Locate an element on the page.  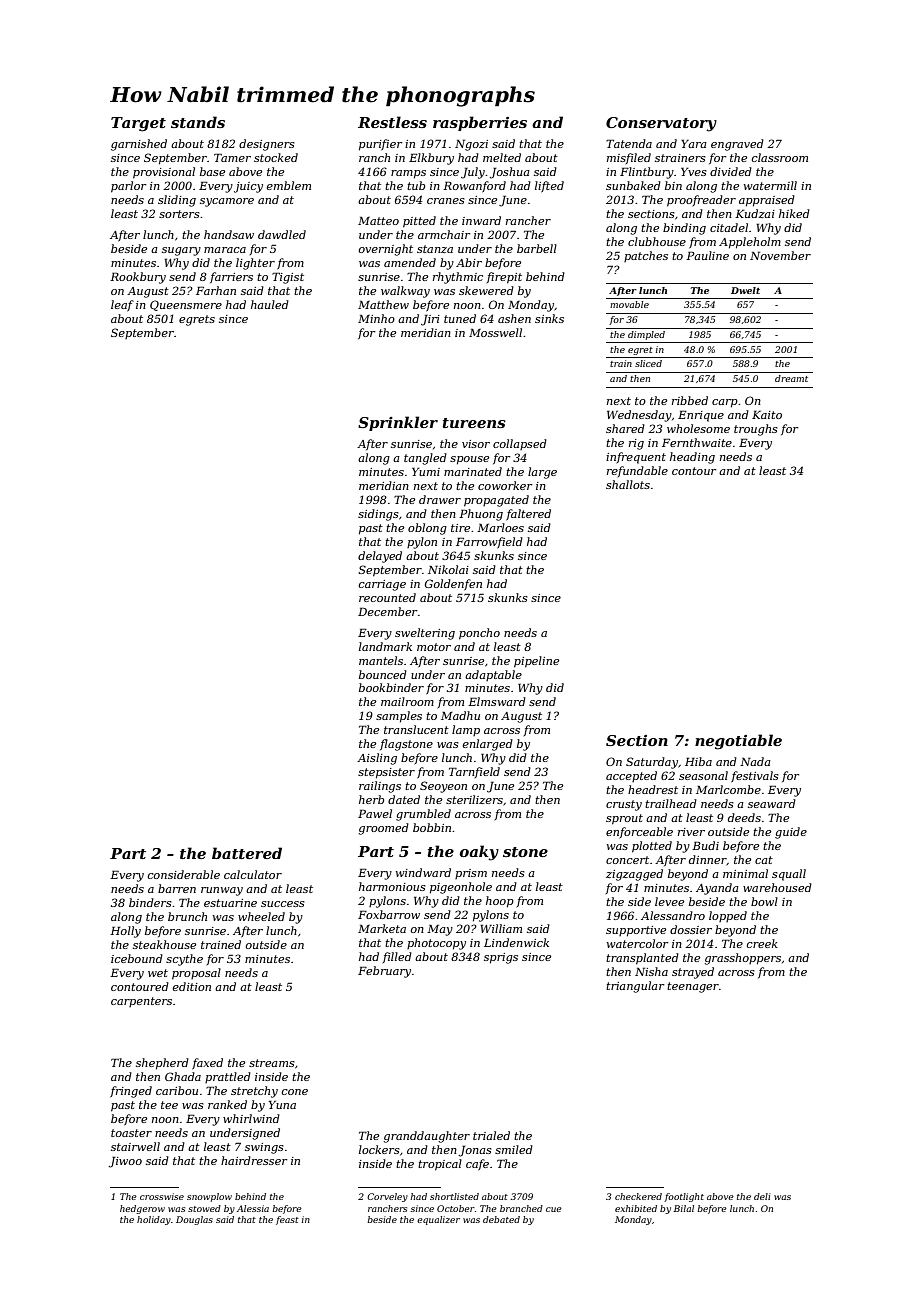
carriage is located at coordinates (382, 585).
